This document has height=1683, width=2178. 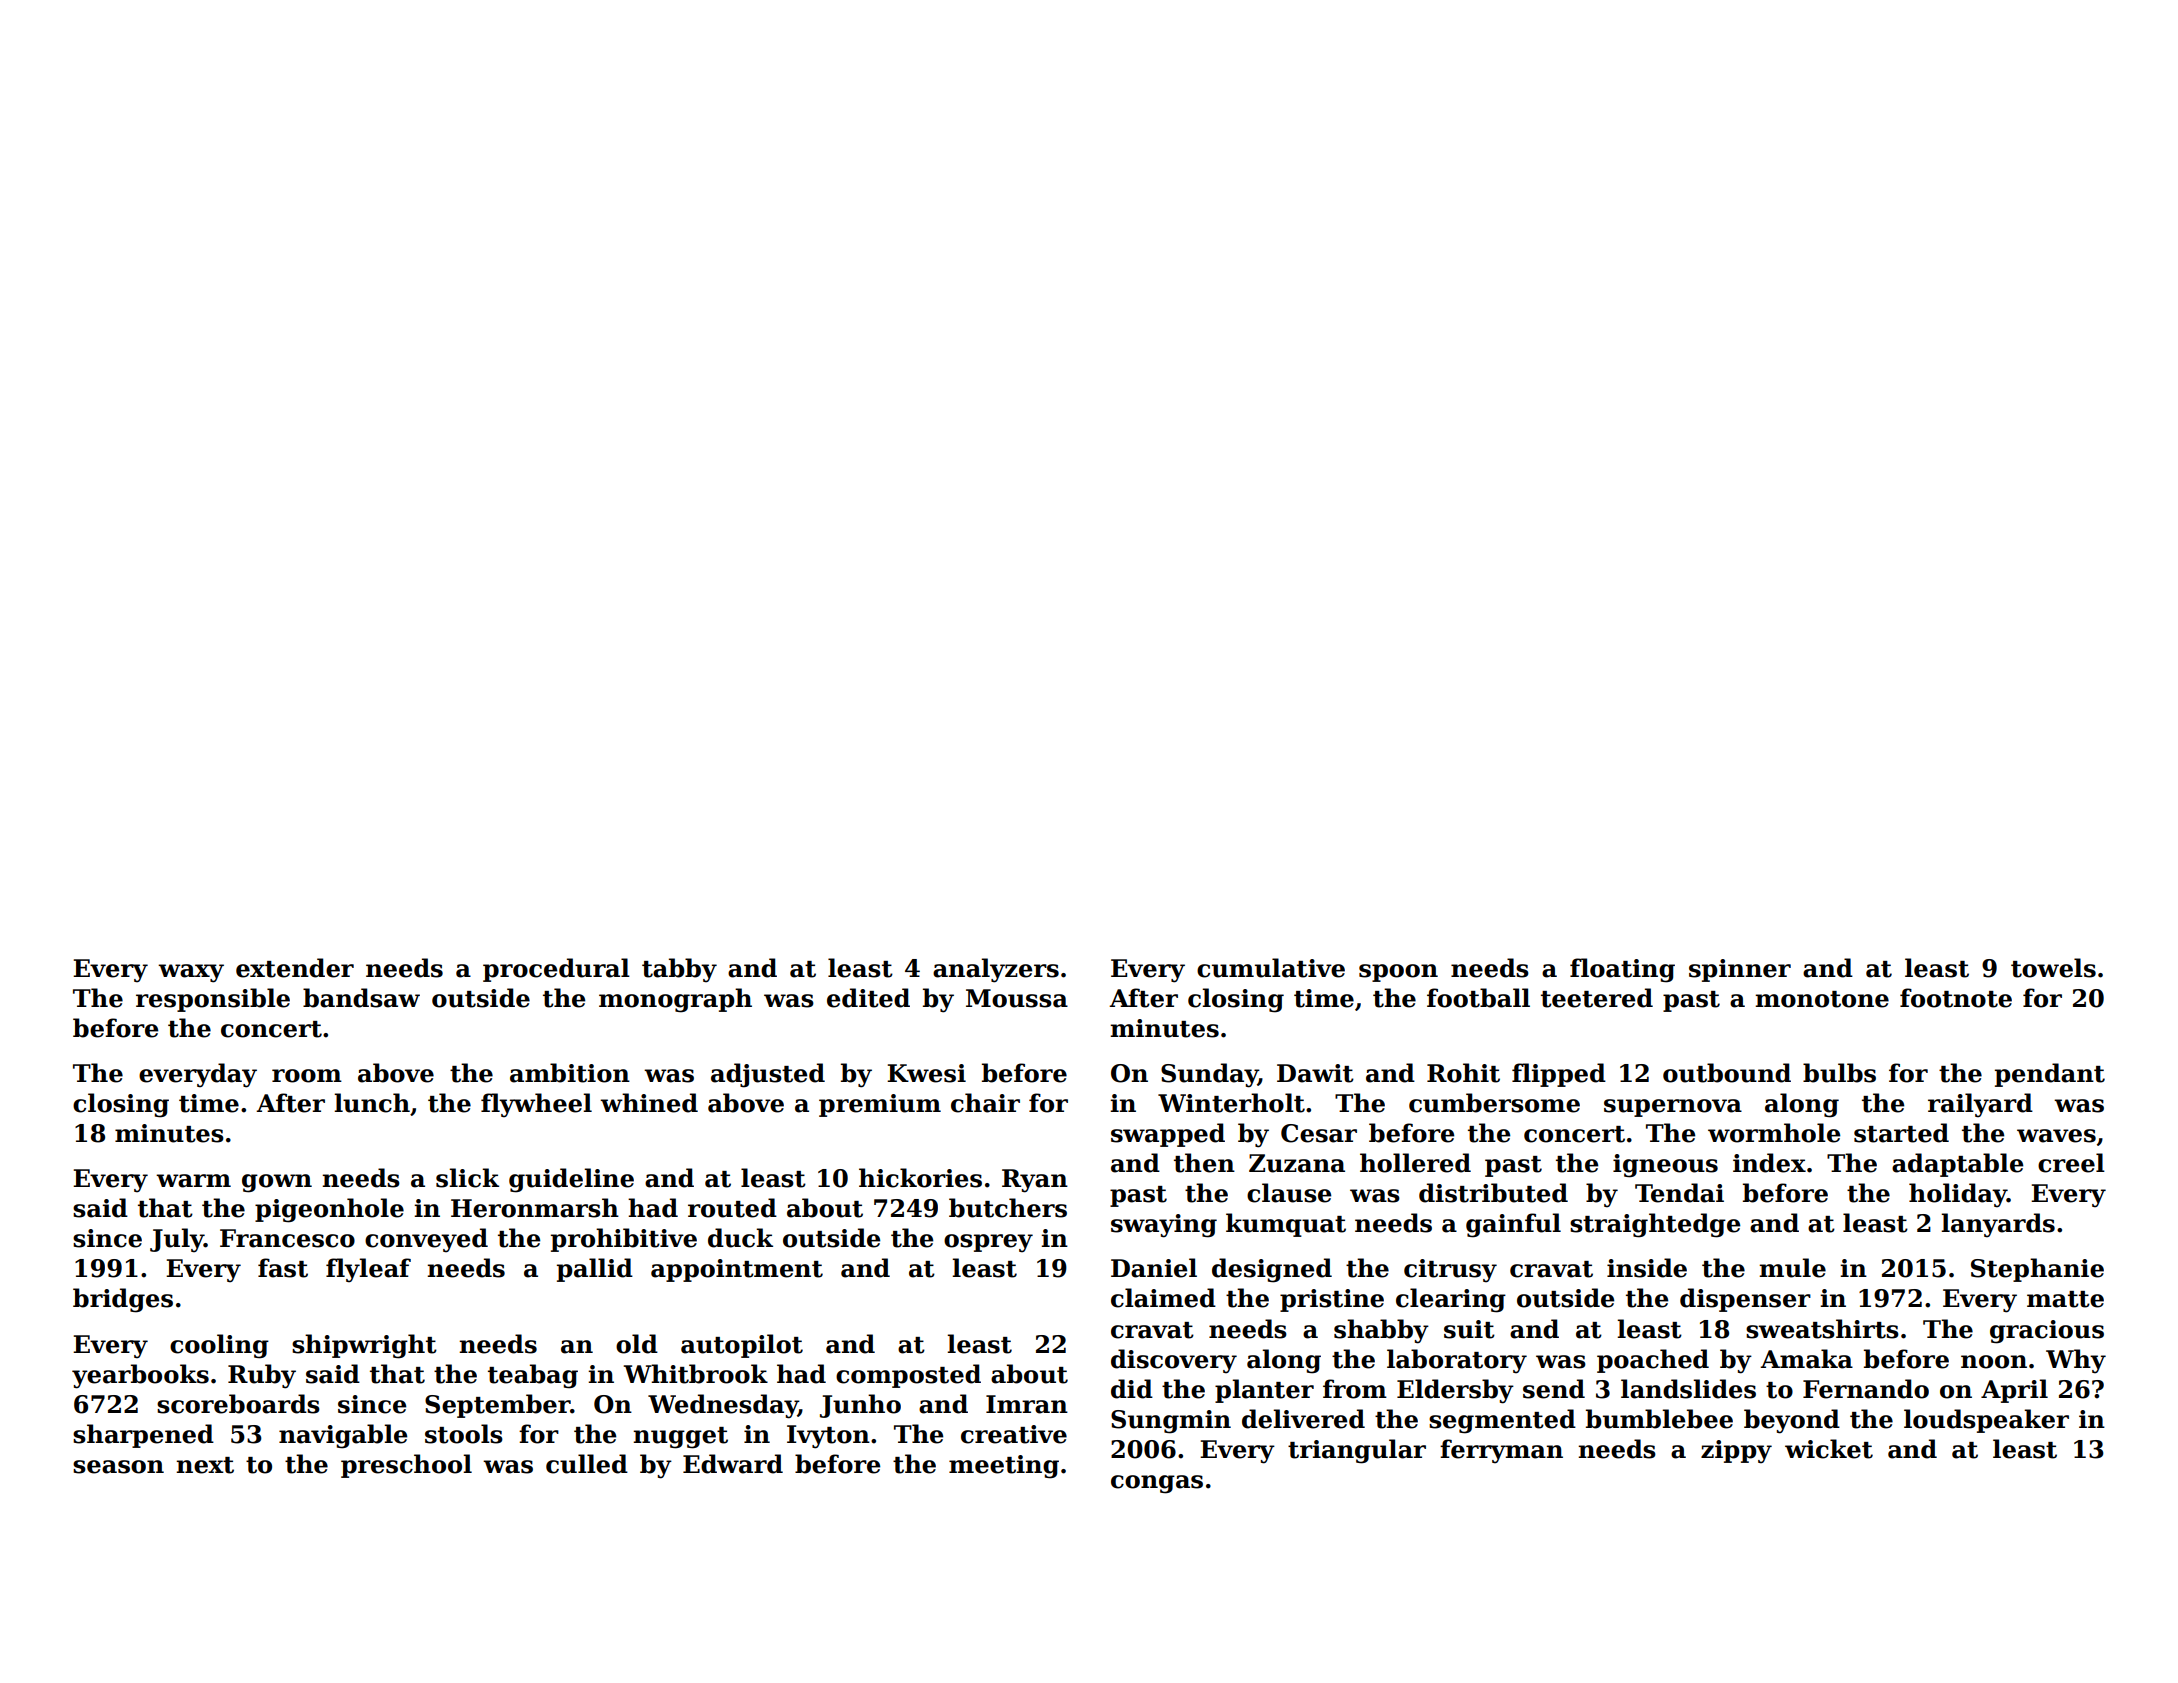 What do you see at coordinates (193, 1181) in the document?
I see `warm` at bounding box center [193, 1181].
